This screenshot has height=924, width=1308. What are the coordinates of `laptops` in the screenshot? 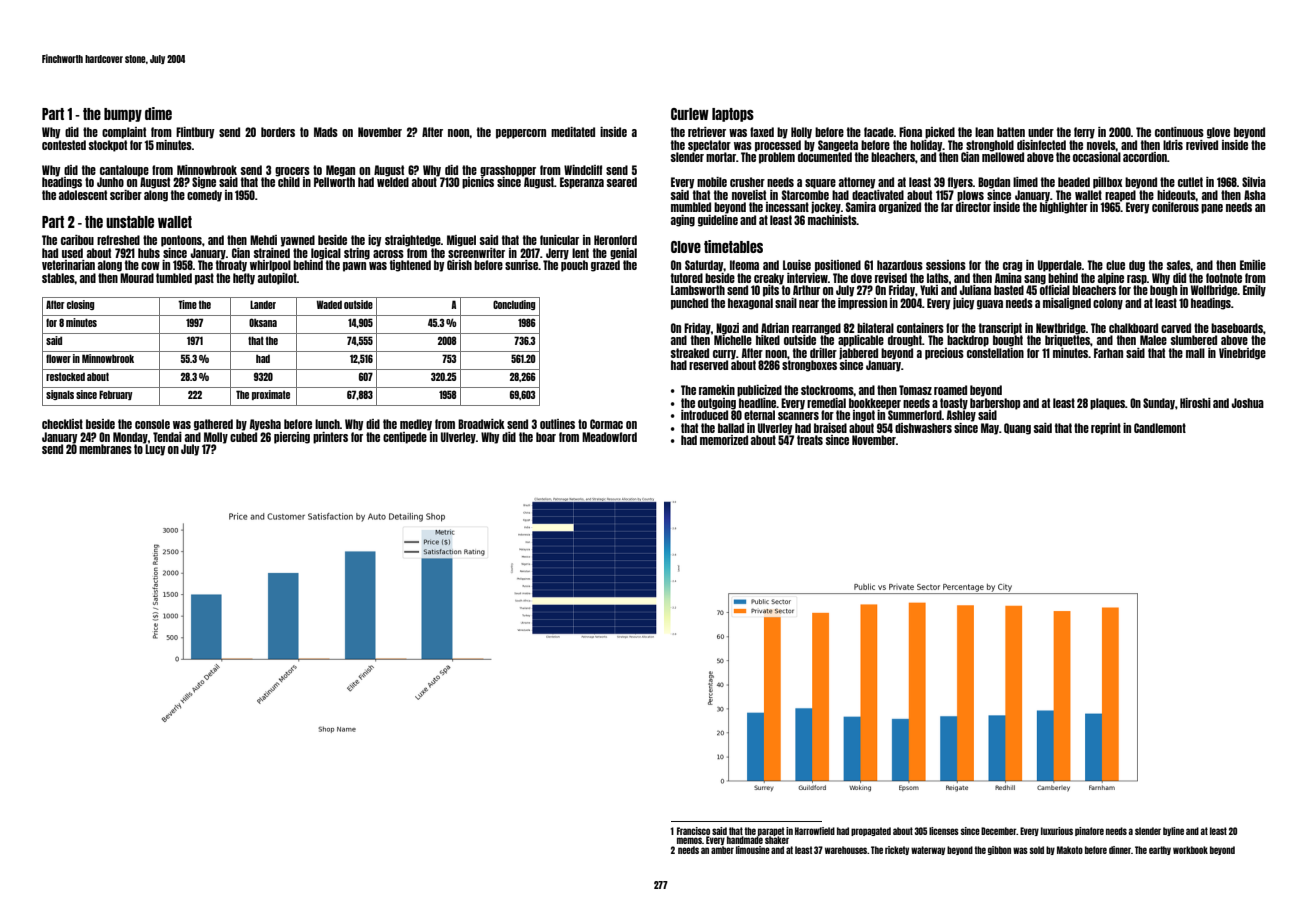 It's located at (733, 115).
